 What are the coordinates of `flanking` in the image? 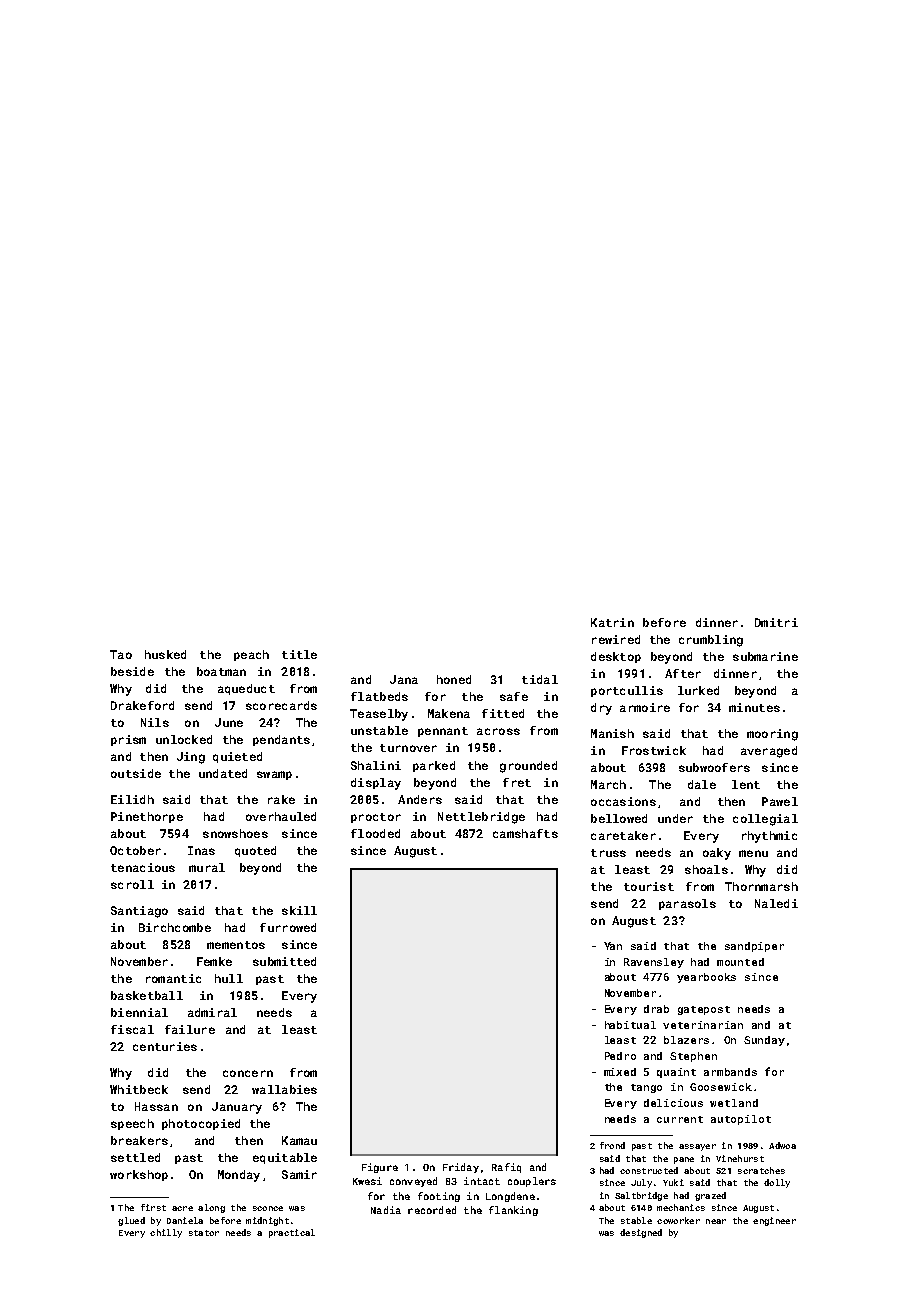 It's located at (513, 1211).
